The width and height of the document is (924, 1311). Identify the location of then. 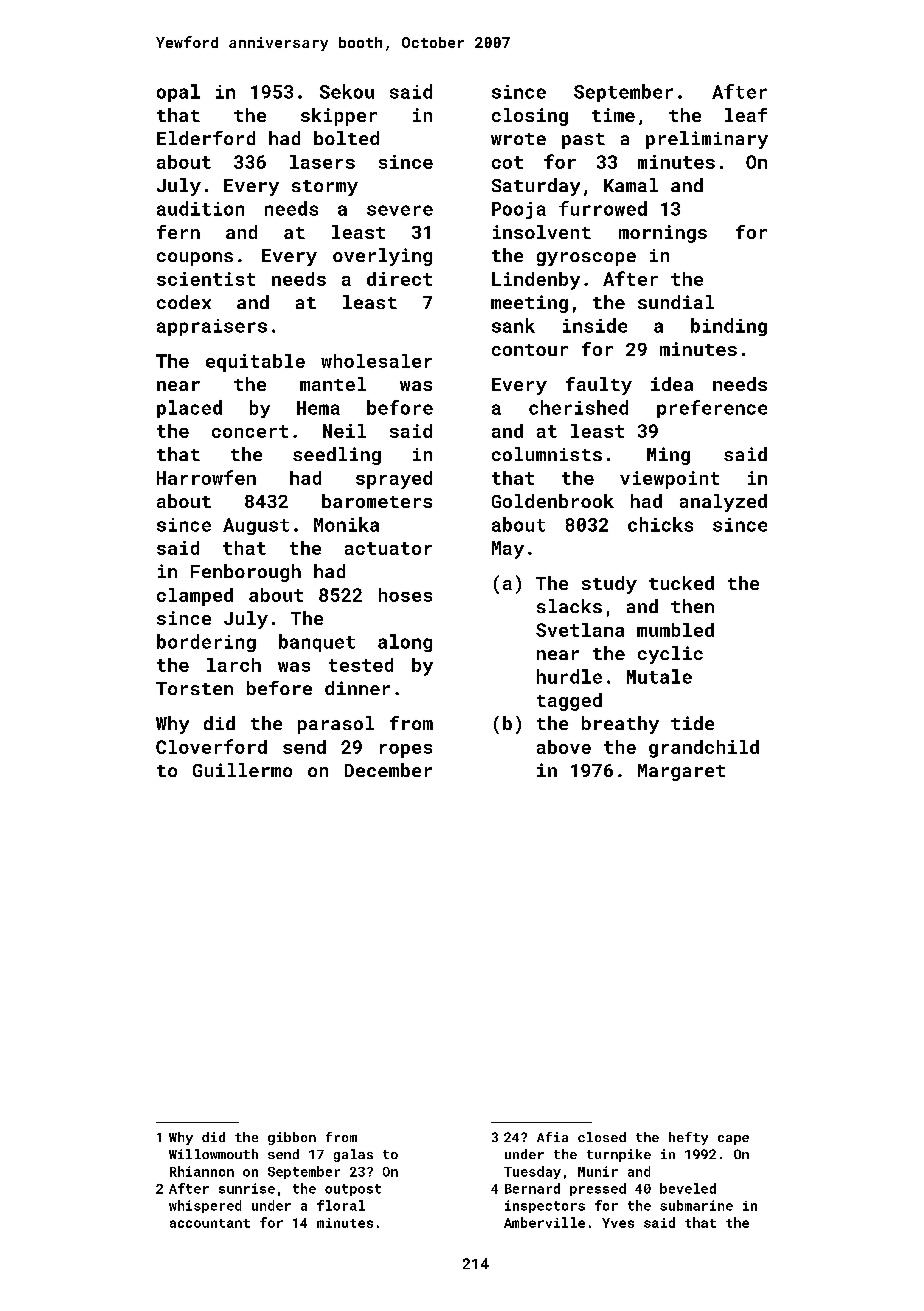
(692, 606).
